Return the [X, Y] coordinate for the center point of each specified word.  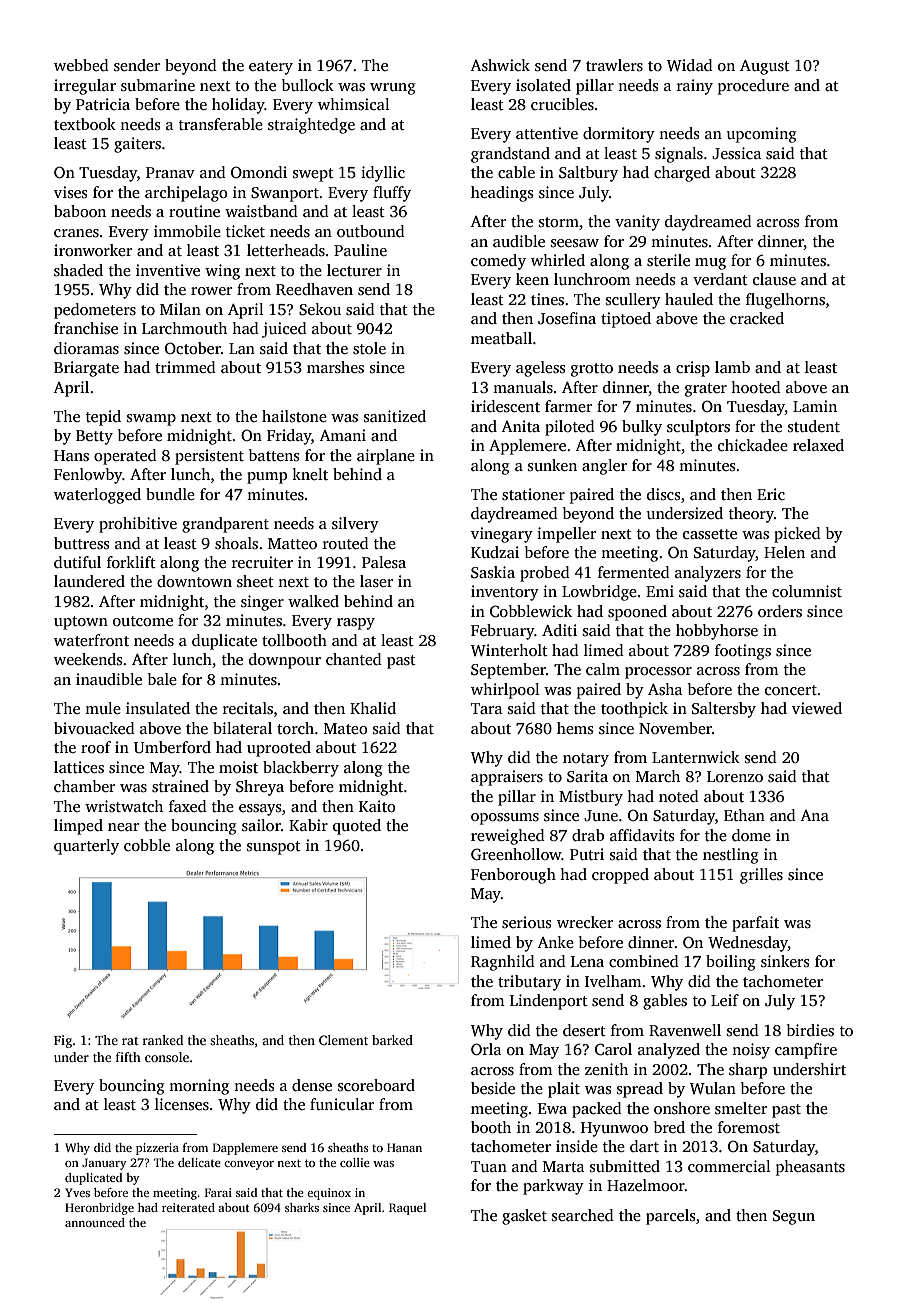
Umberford [172, 747]
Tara [486, 708]
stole [369, 348]
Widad [690, 65]
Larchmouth [184, 328]
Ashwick [500, 65]
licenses [182, 1104]
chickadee [753, 445]
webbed [81, 65]
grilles [761, 876]
